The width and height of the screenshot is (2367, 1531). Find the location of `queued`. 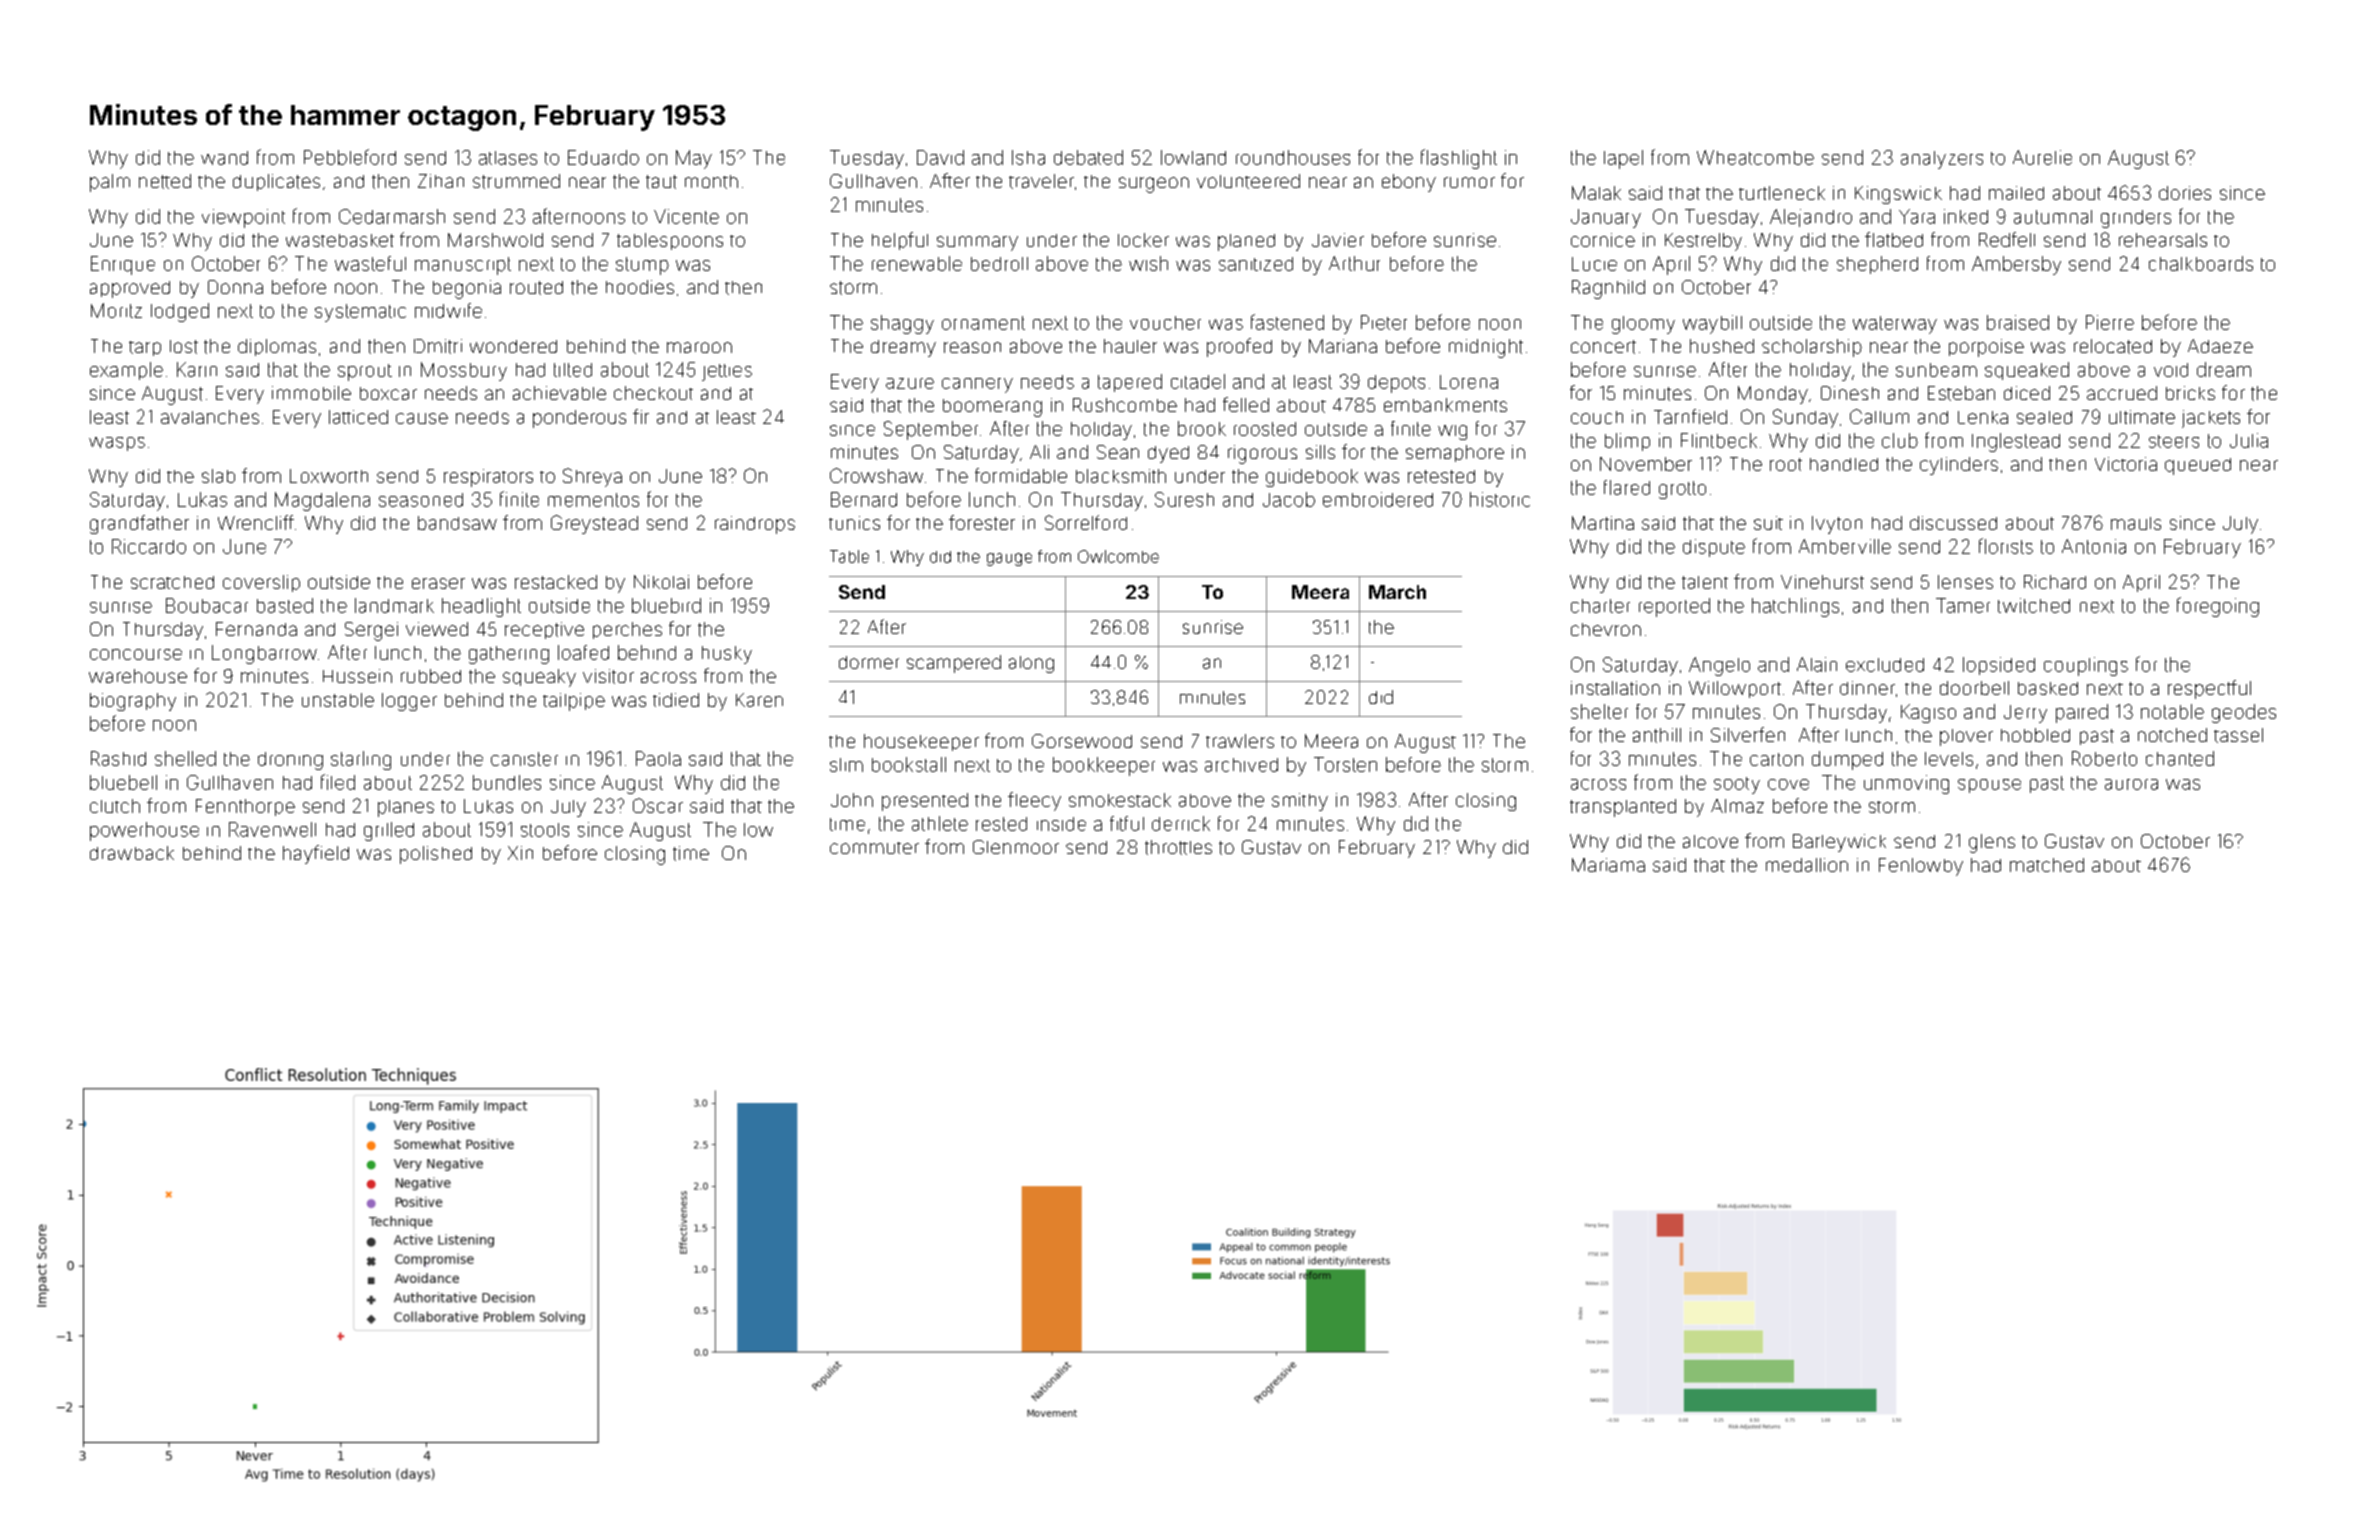

queued is located at coordinates (2198, 466).
